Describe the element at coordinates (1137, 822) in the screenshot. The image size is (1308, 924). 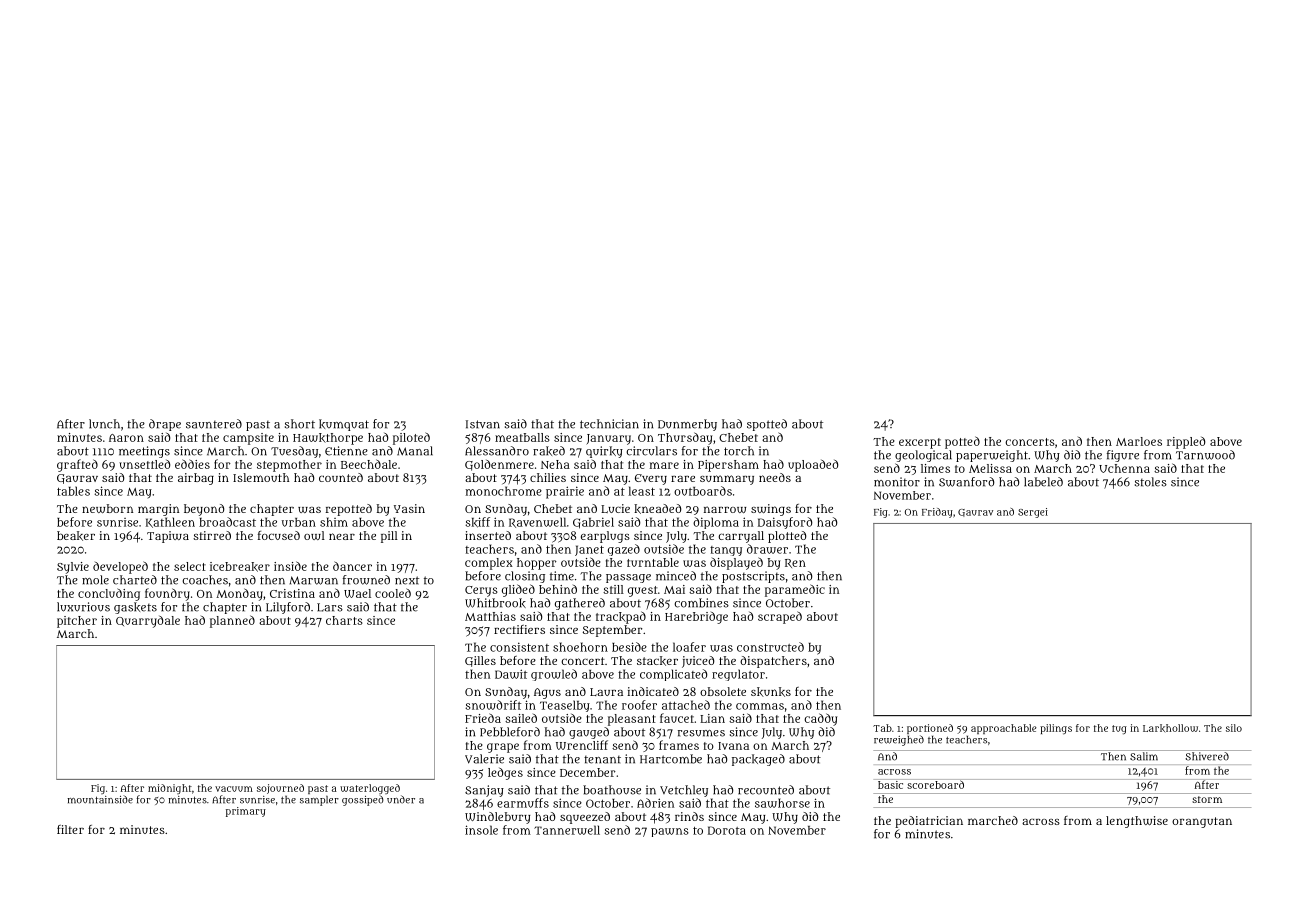
I see `lengthwise` at that location.
